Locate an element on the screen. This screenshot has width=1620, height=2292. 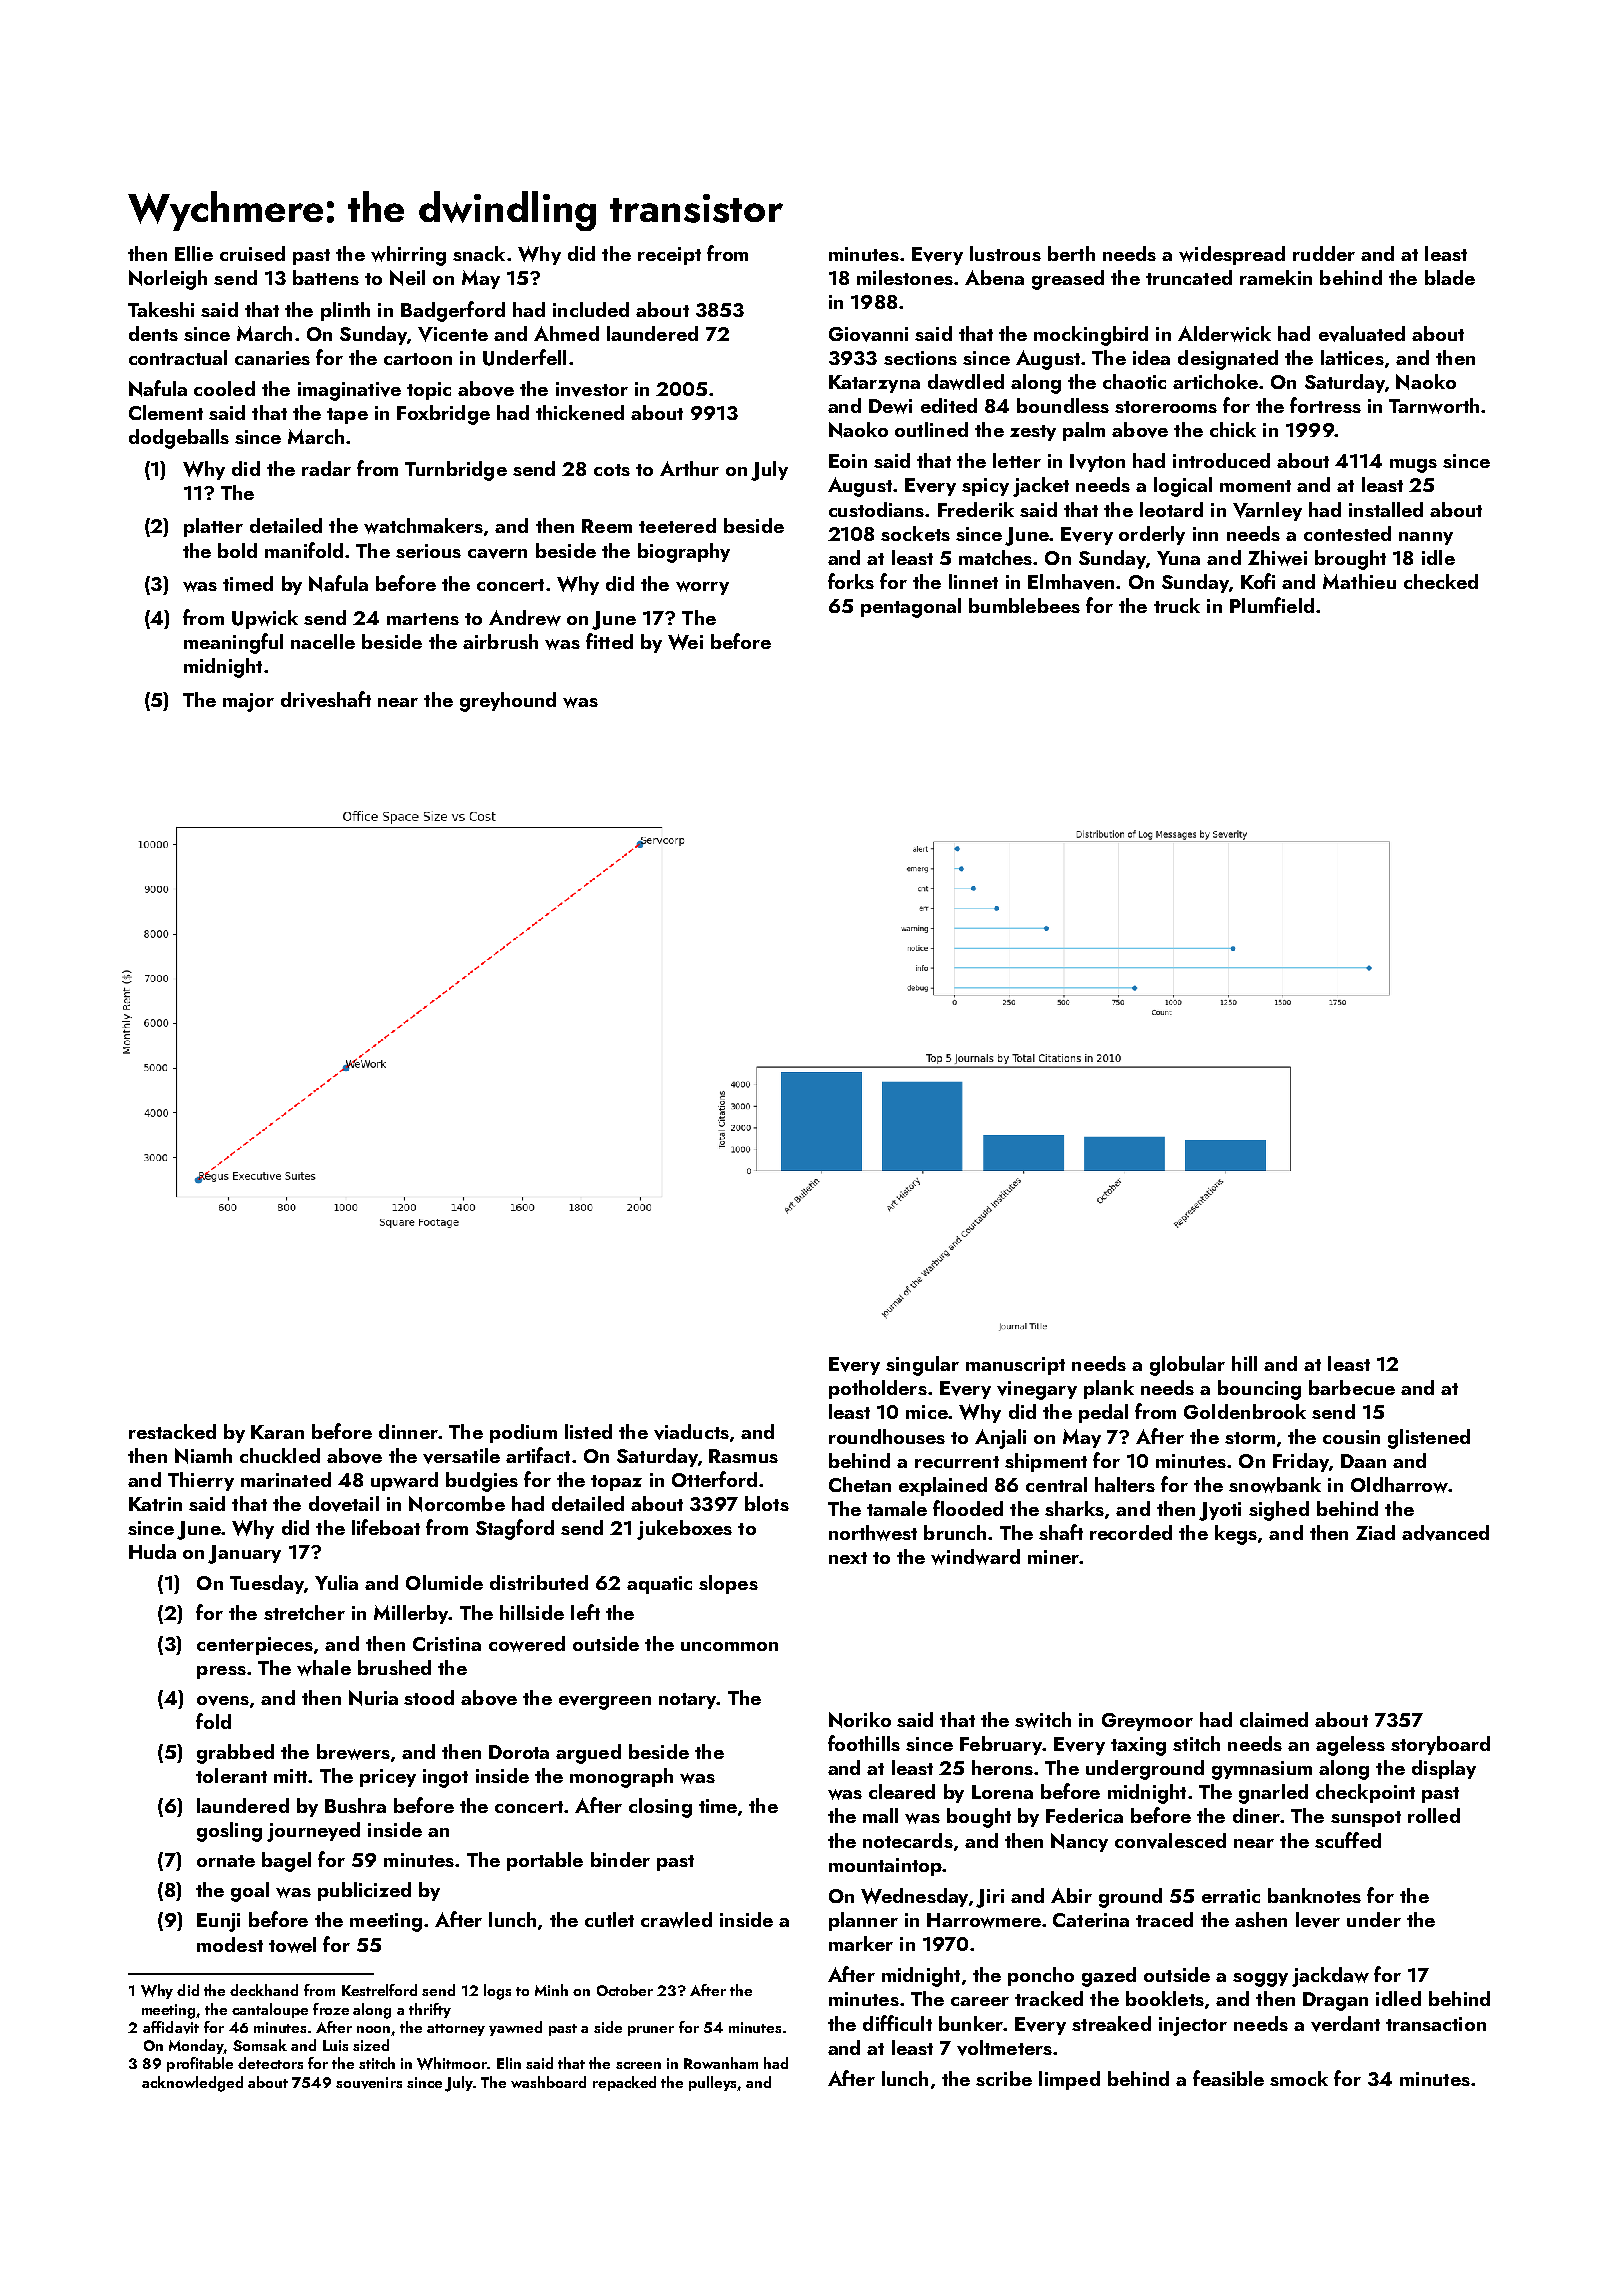
receipt is located at coordinates (669, 256).
